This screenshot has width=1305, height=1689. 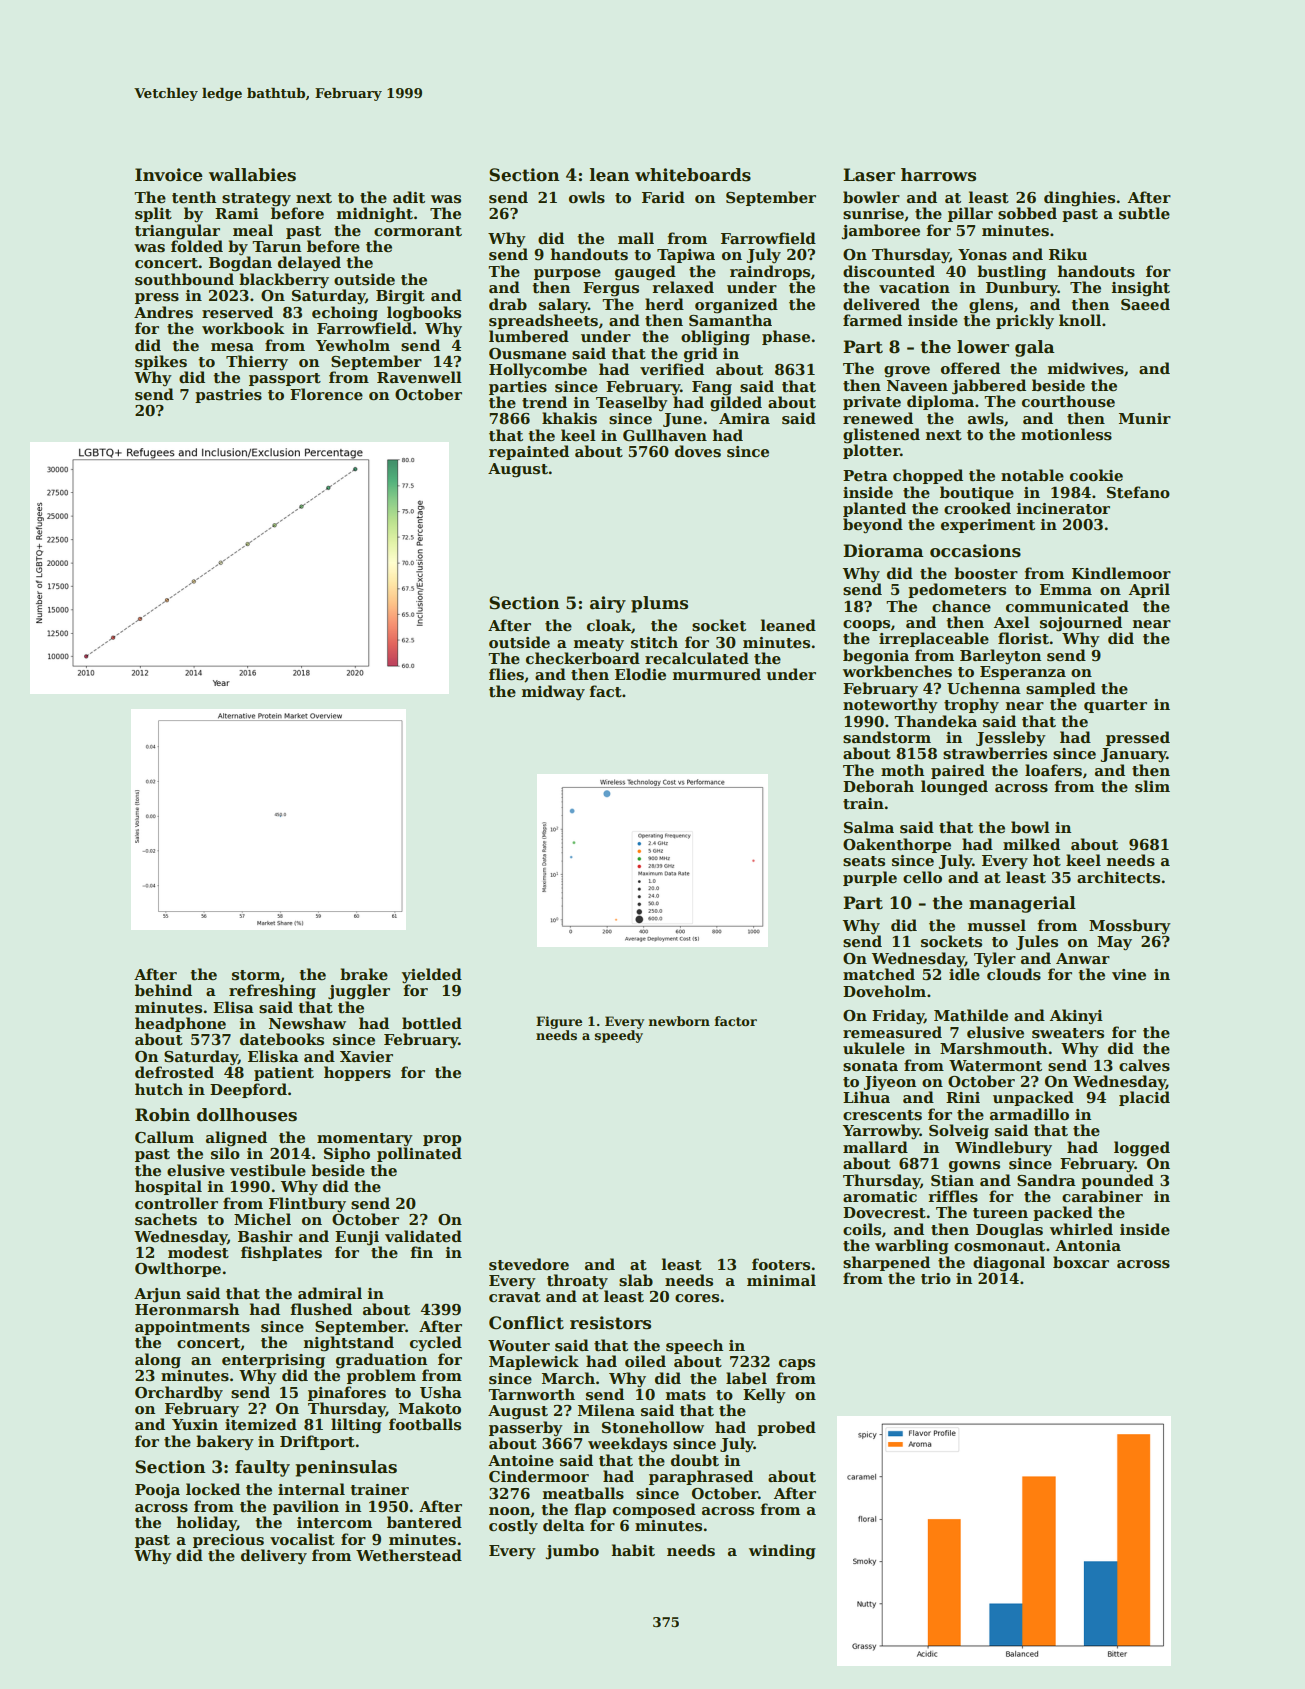 What do you see at coordinates (1037, 942) in the screenshot?
I see `Jules` at bounding box center [1037, 942].
